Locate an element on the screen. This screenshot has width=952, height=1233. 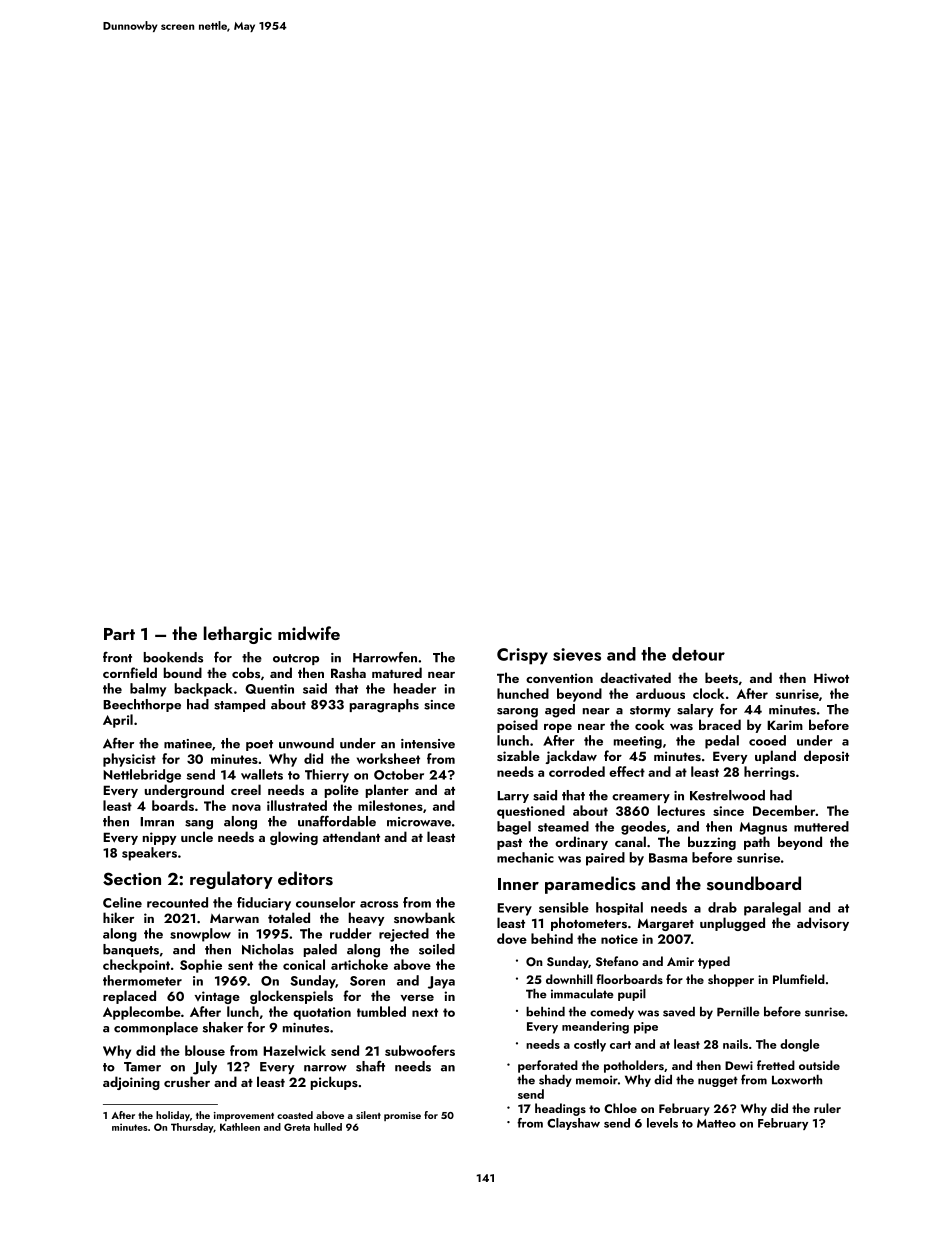
soiled is located at coordinates (437, 949).
